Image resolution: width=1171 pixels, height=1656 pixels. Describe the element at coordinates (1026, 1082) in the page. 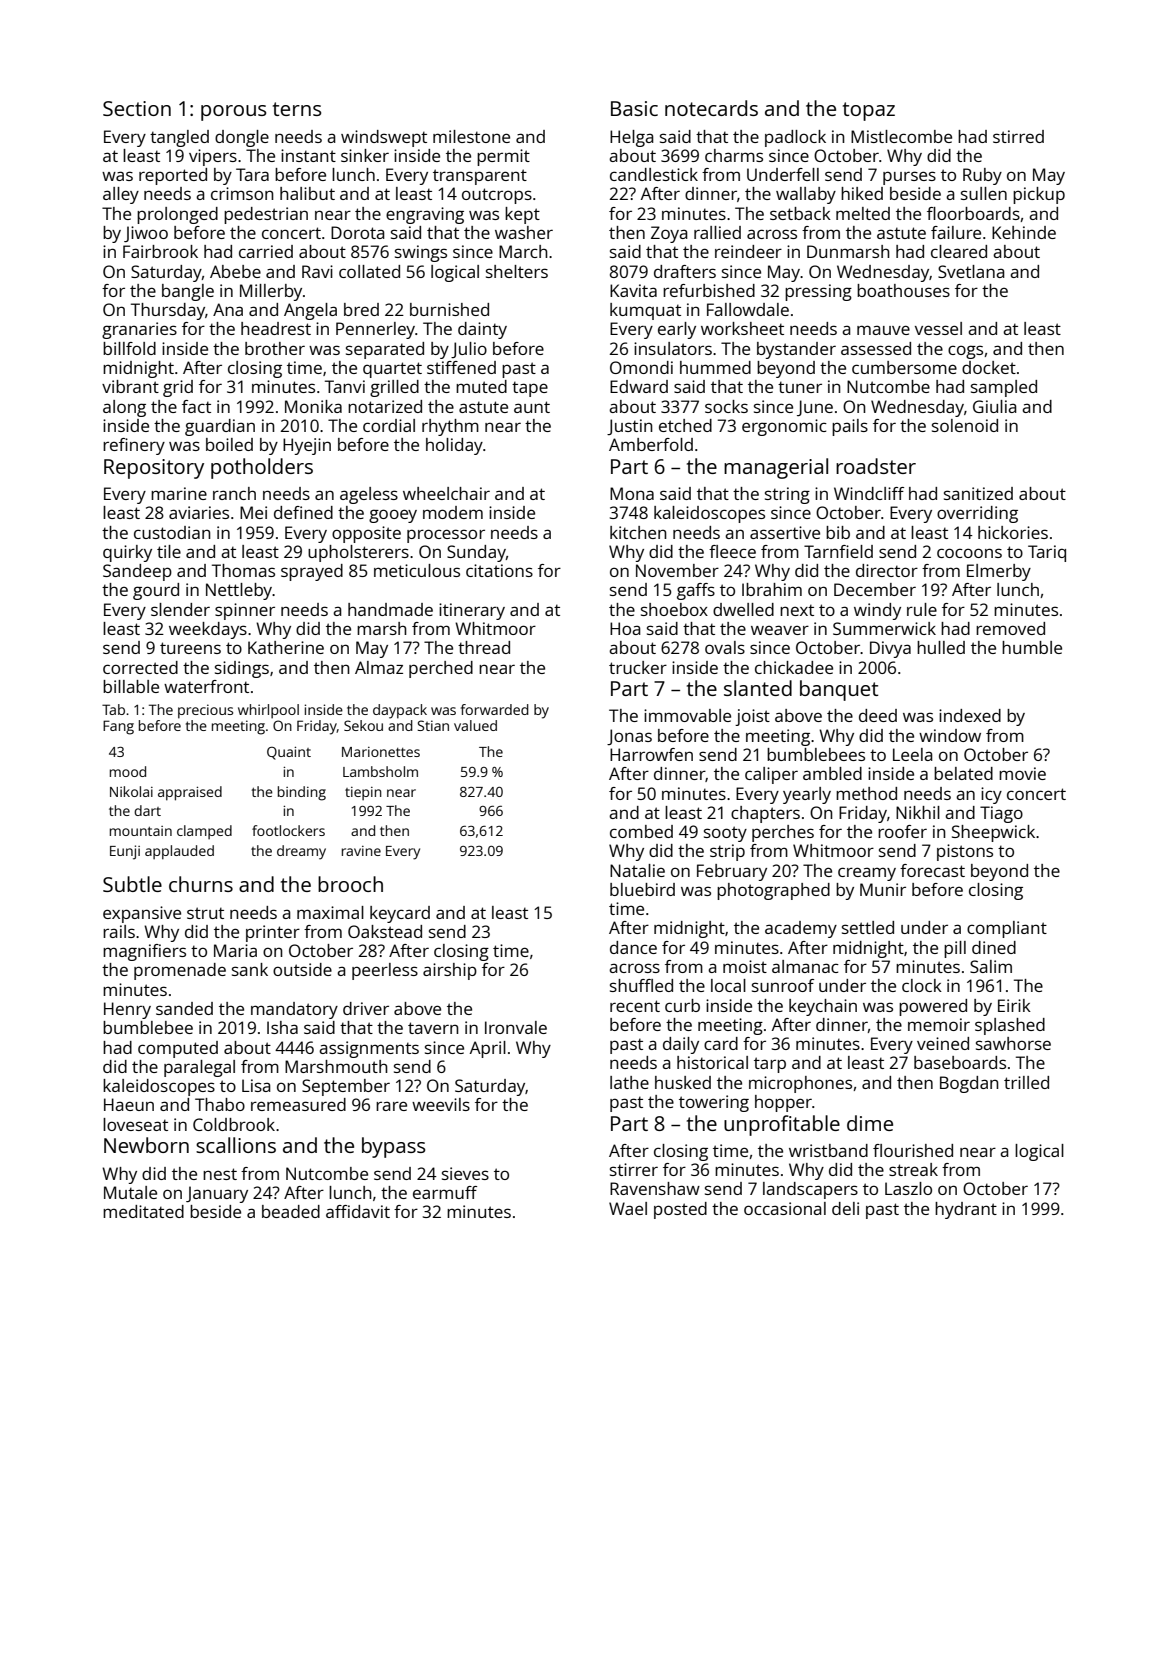

I see `trilled` at that location.
